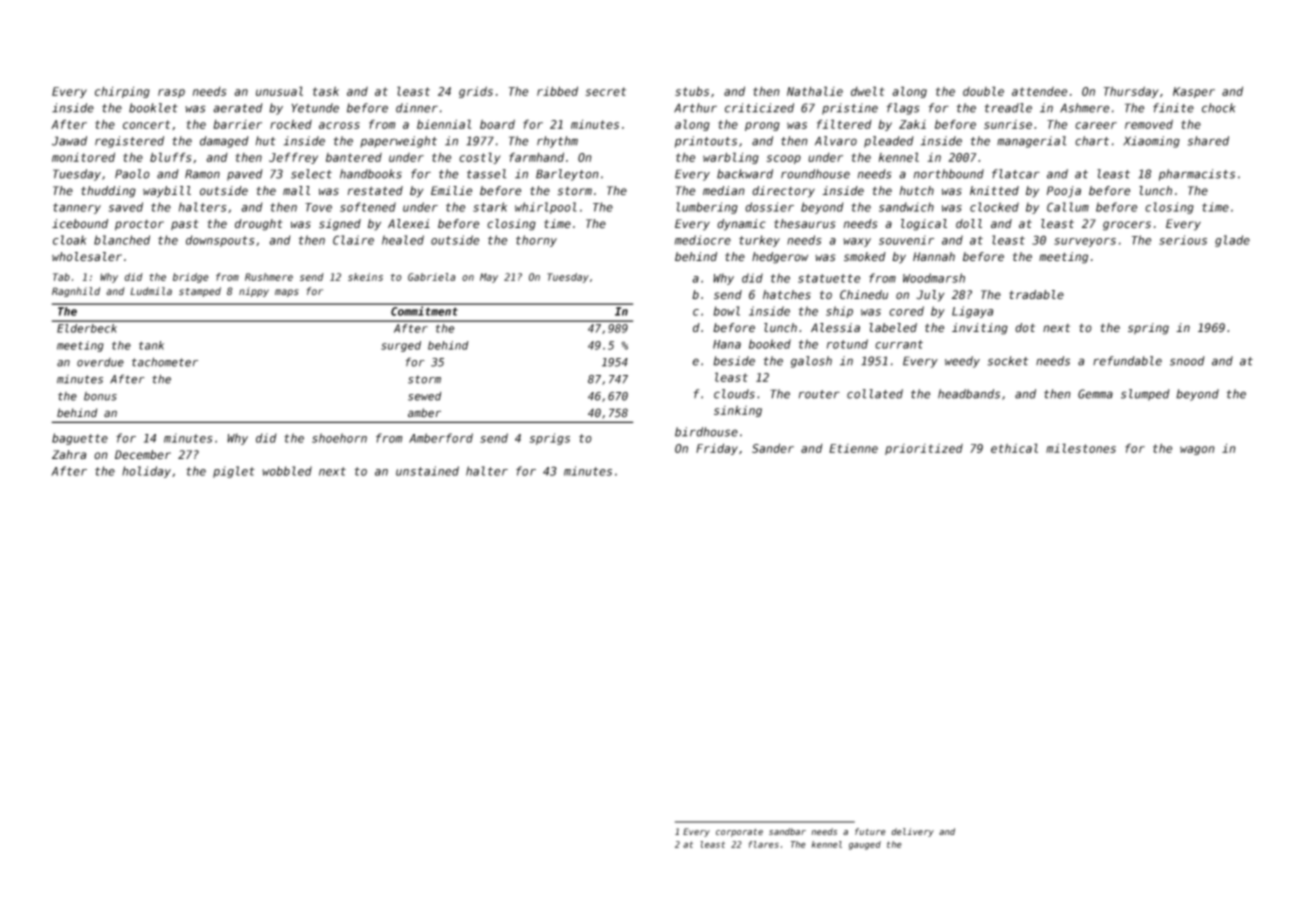  Describe the element at coordinates (1197, 450) in the screenshot. I see `wagon` at that location.
